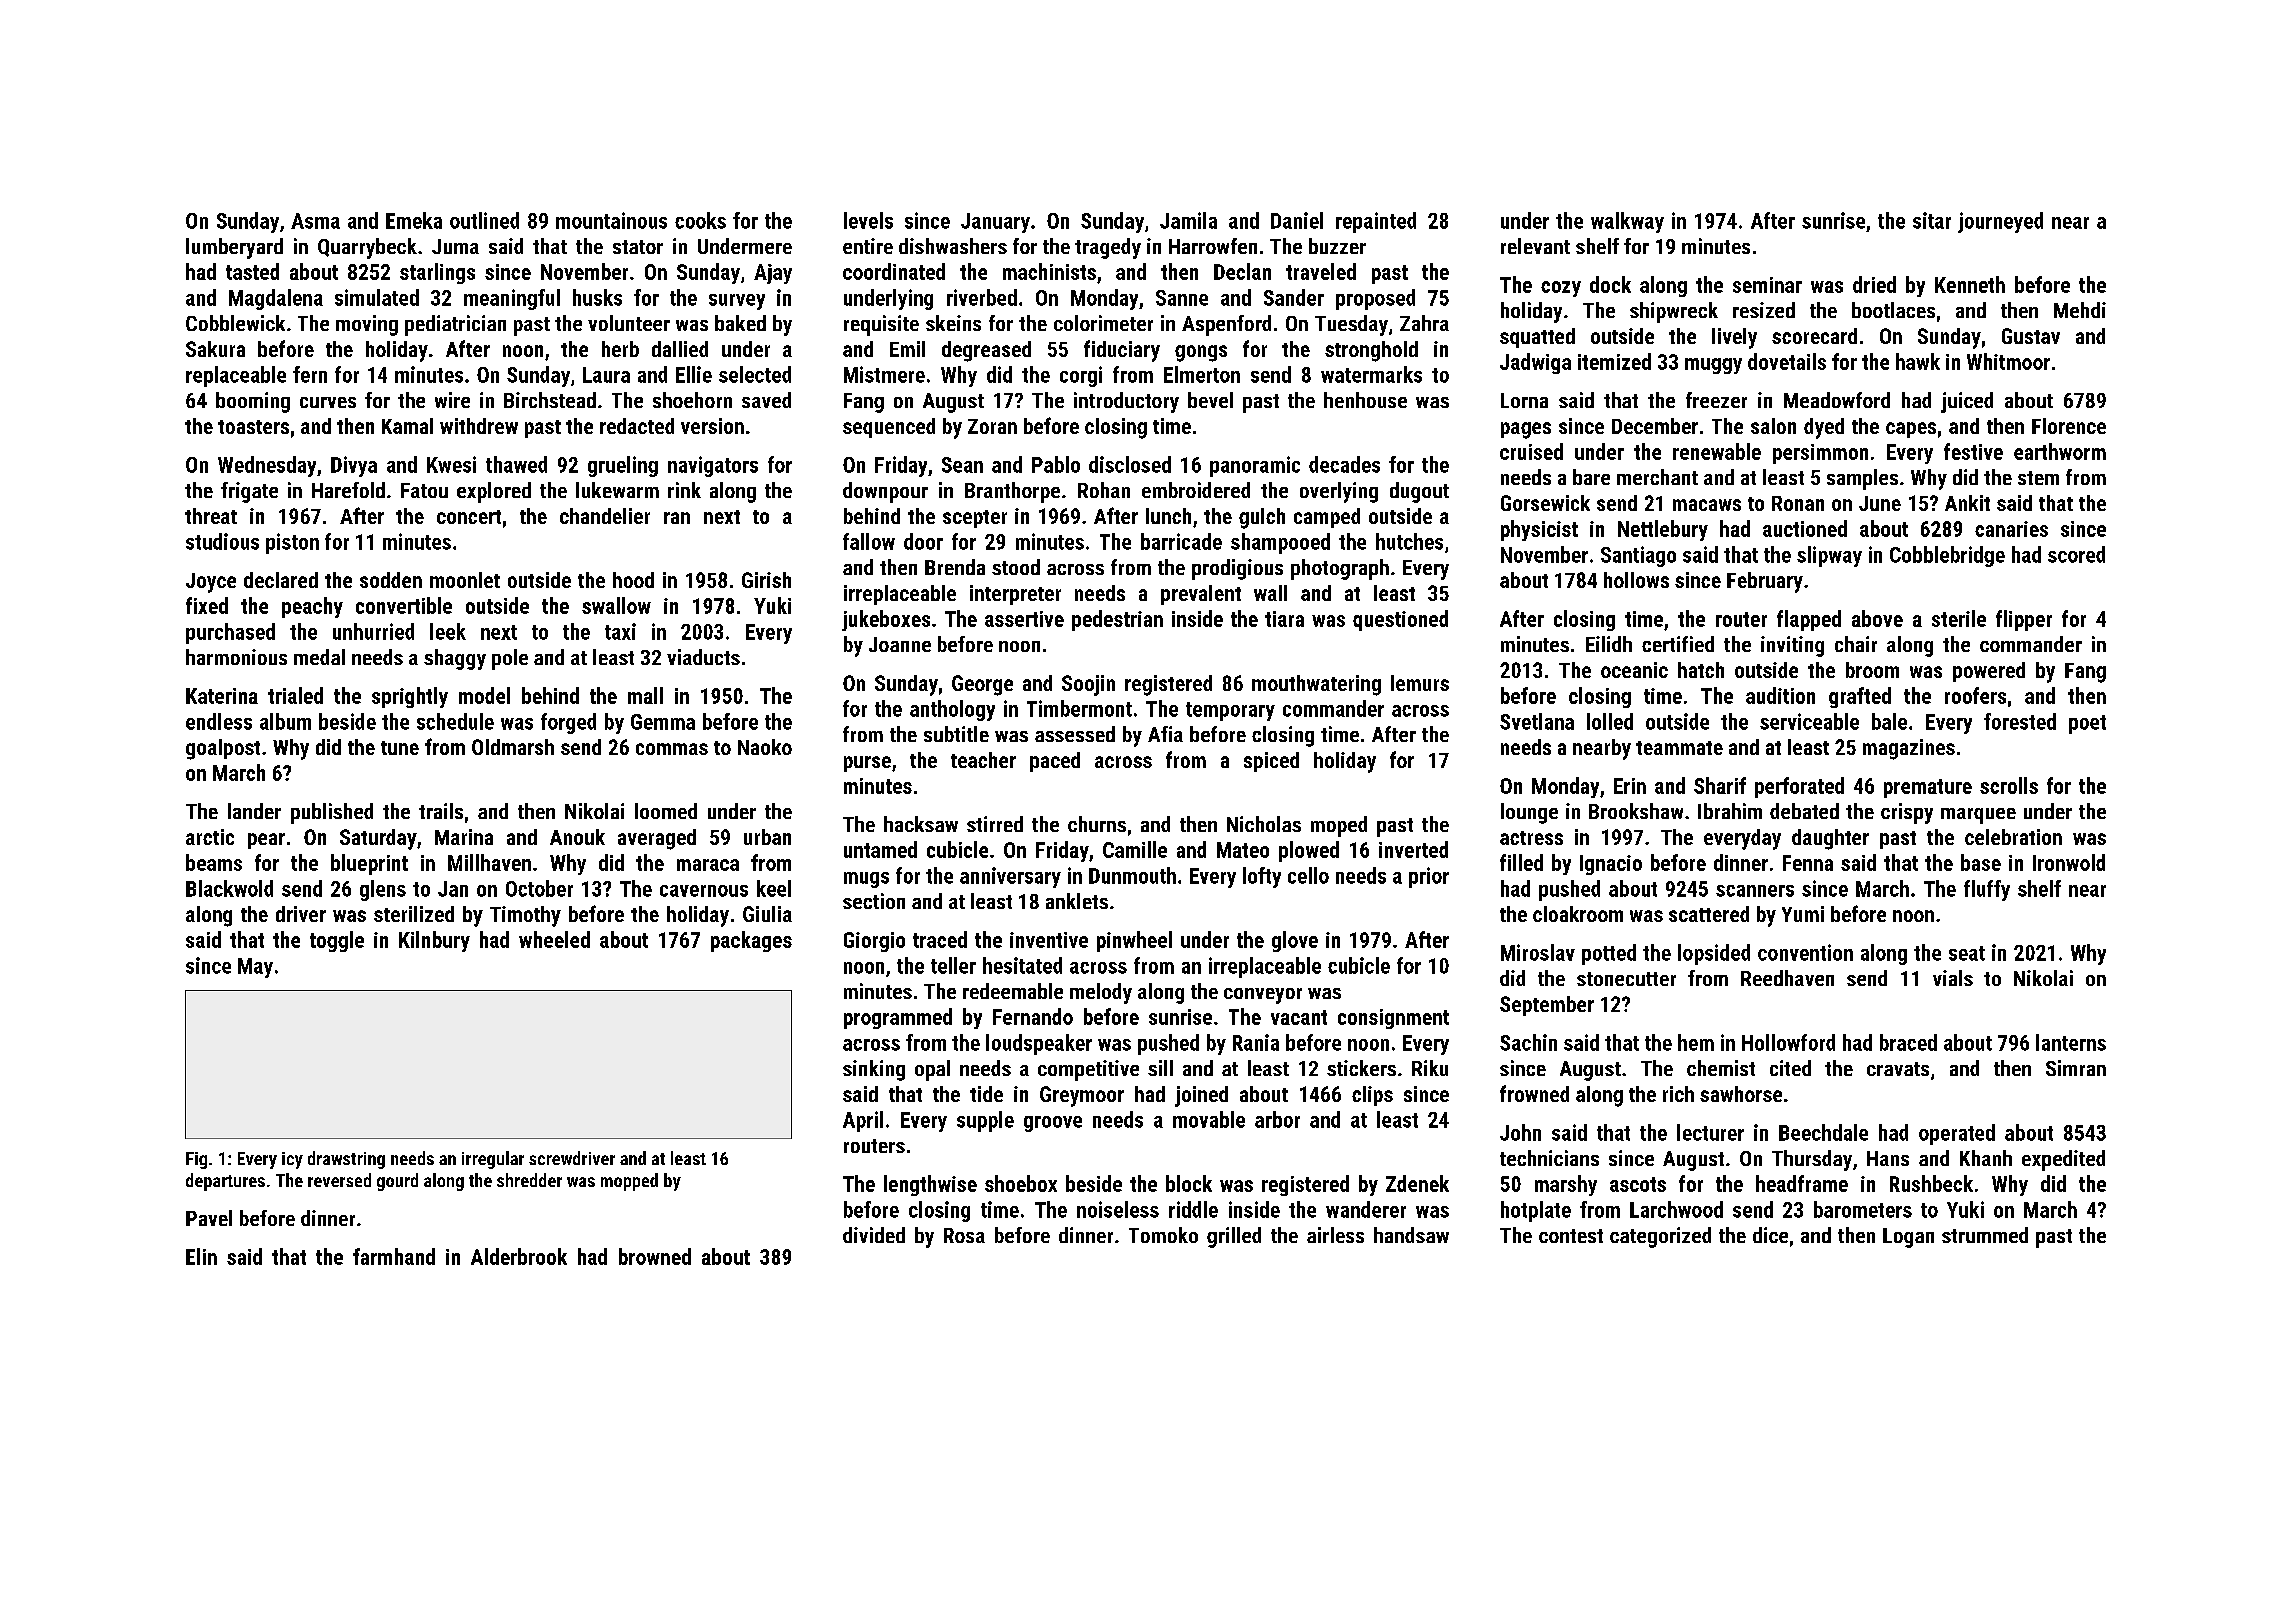 The width and height of the image is (2292, 1620). Describe the element at coordinates (1049, 940) in the image. I see `inventive` at that location.
